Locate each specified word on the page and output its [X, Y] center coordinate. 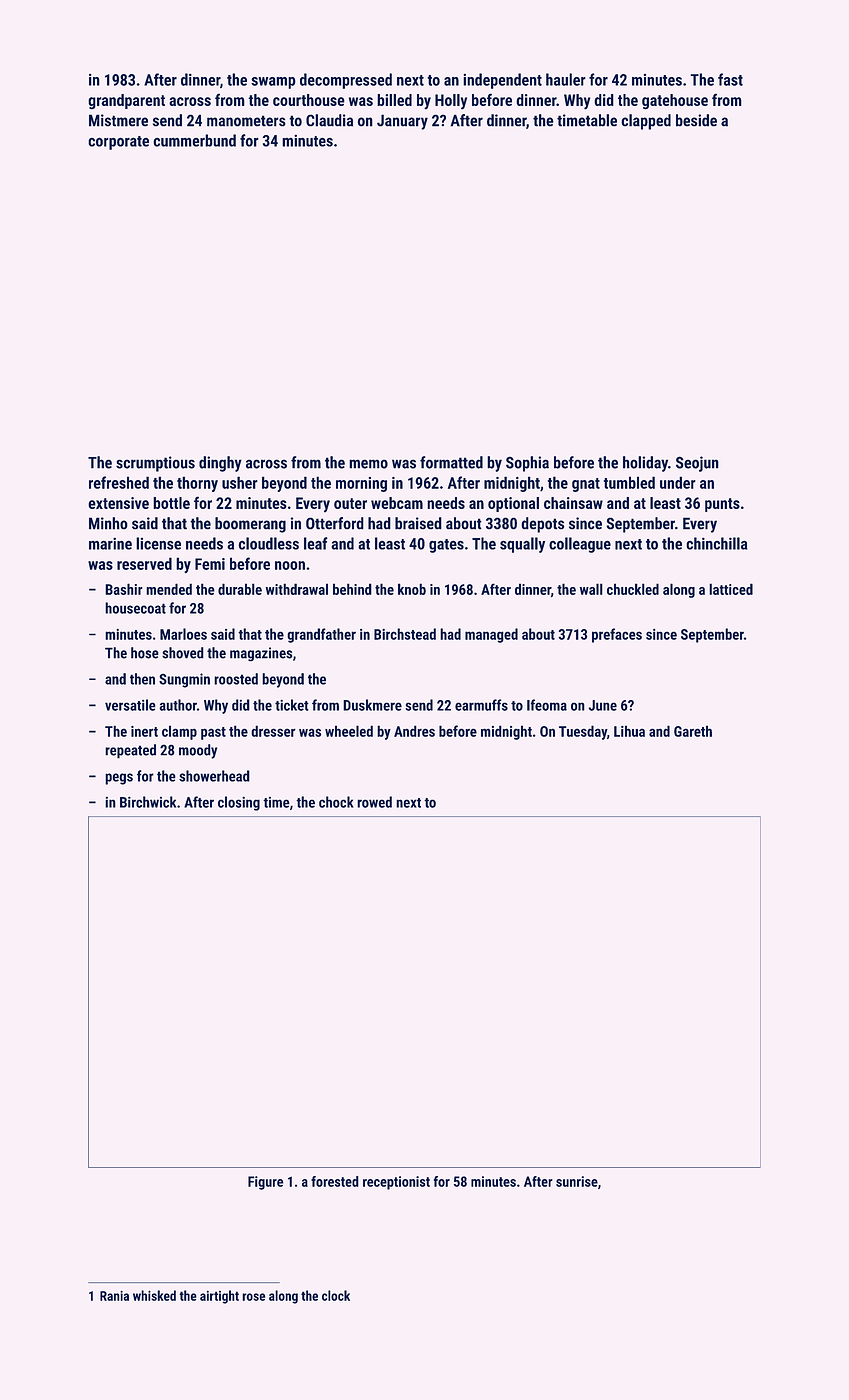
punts [722, 505]
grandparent [126, 101]
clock [336, 1295]
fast [730, 79]
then [142, 679]
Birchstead [405, 634]
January [402, 122]
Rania [114, 1296]
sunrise [577, 1181]
